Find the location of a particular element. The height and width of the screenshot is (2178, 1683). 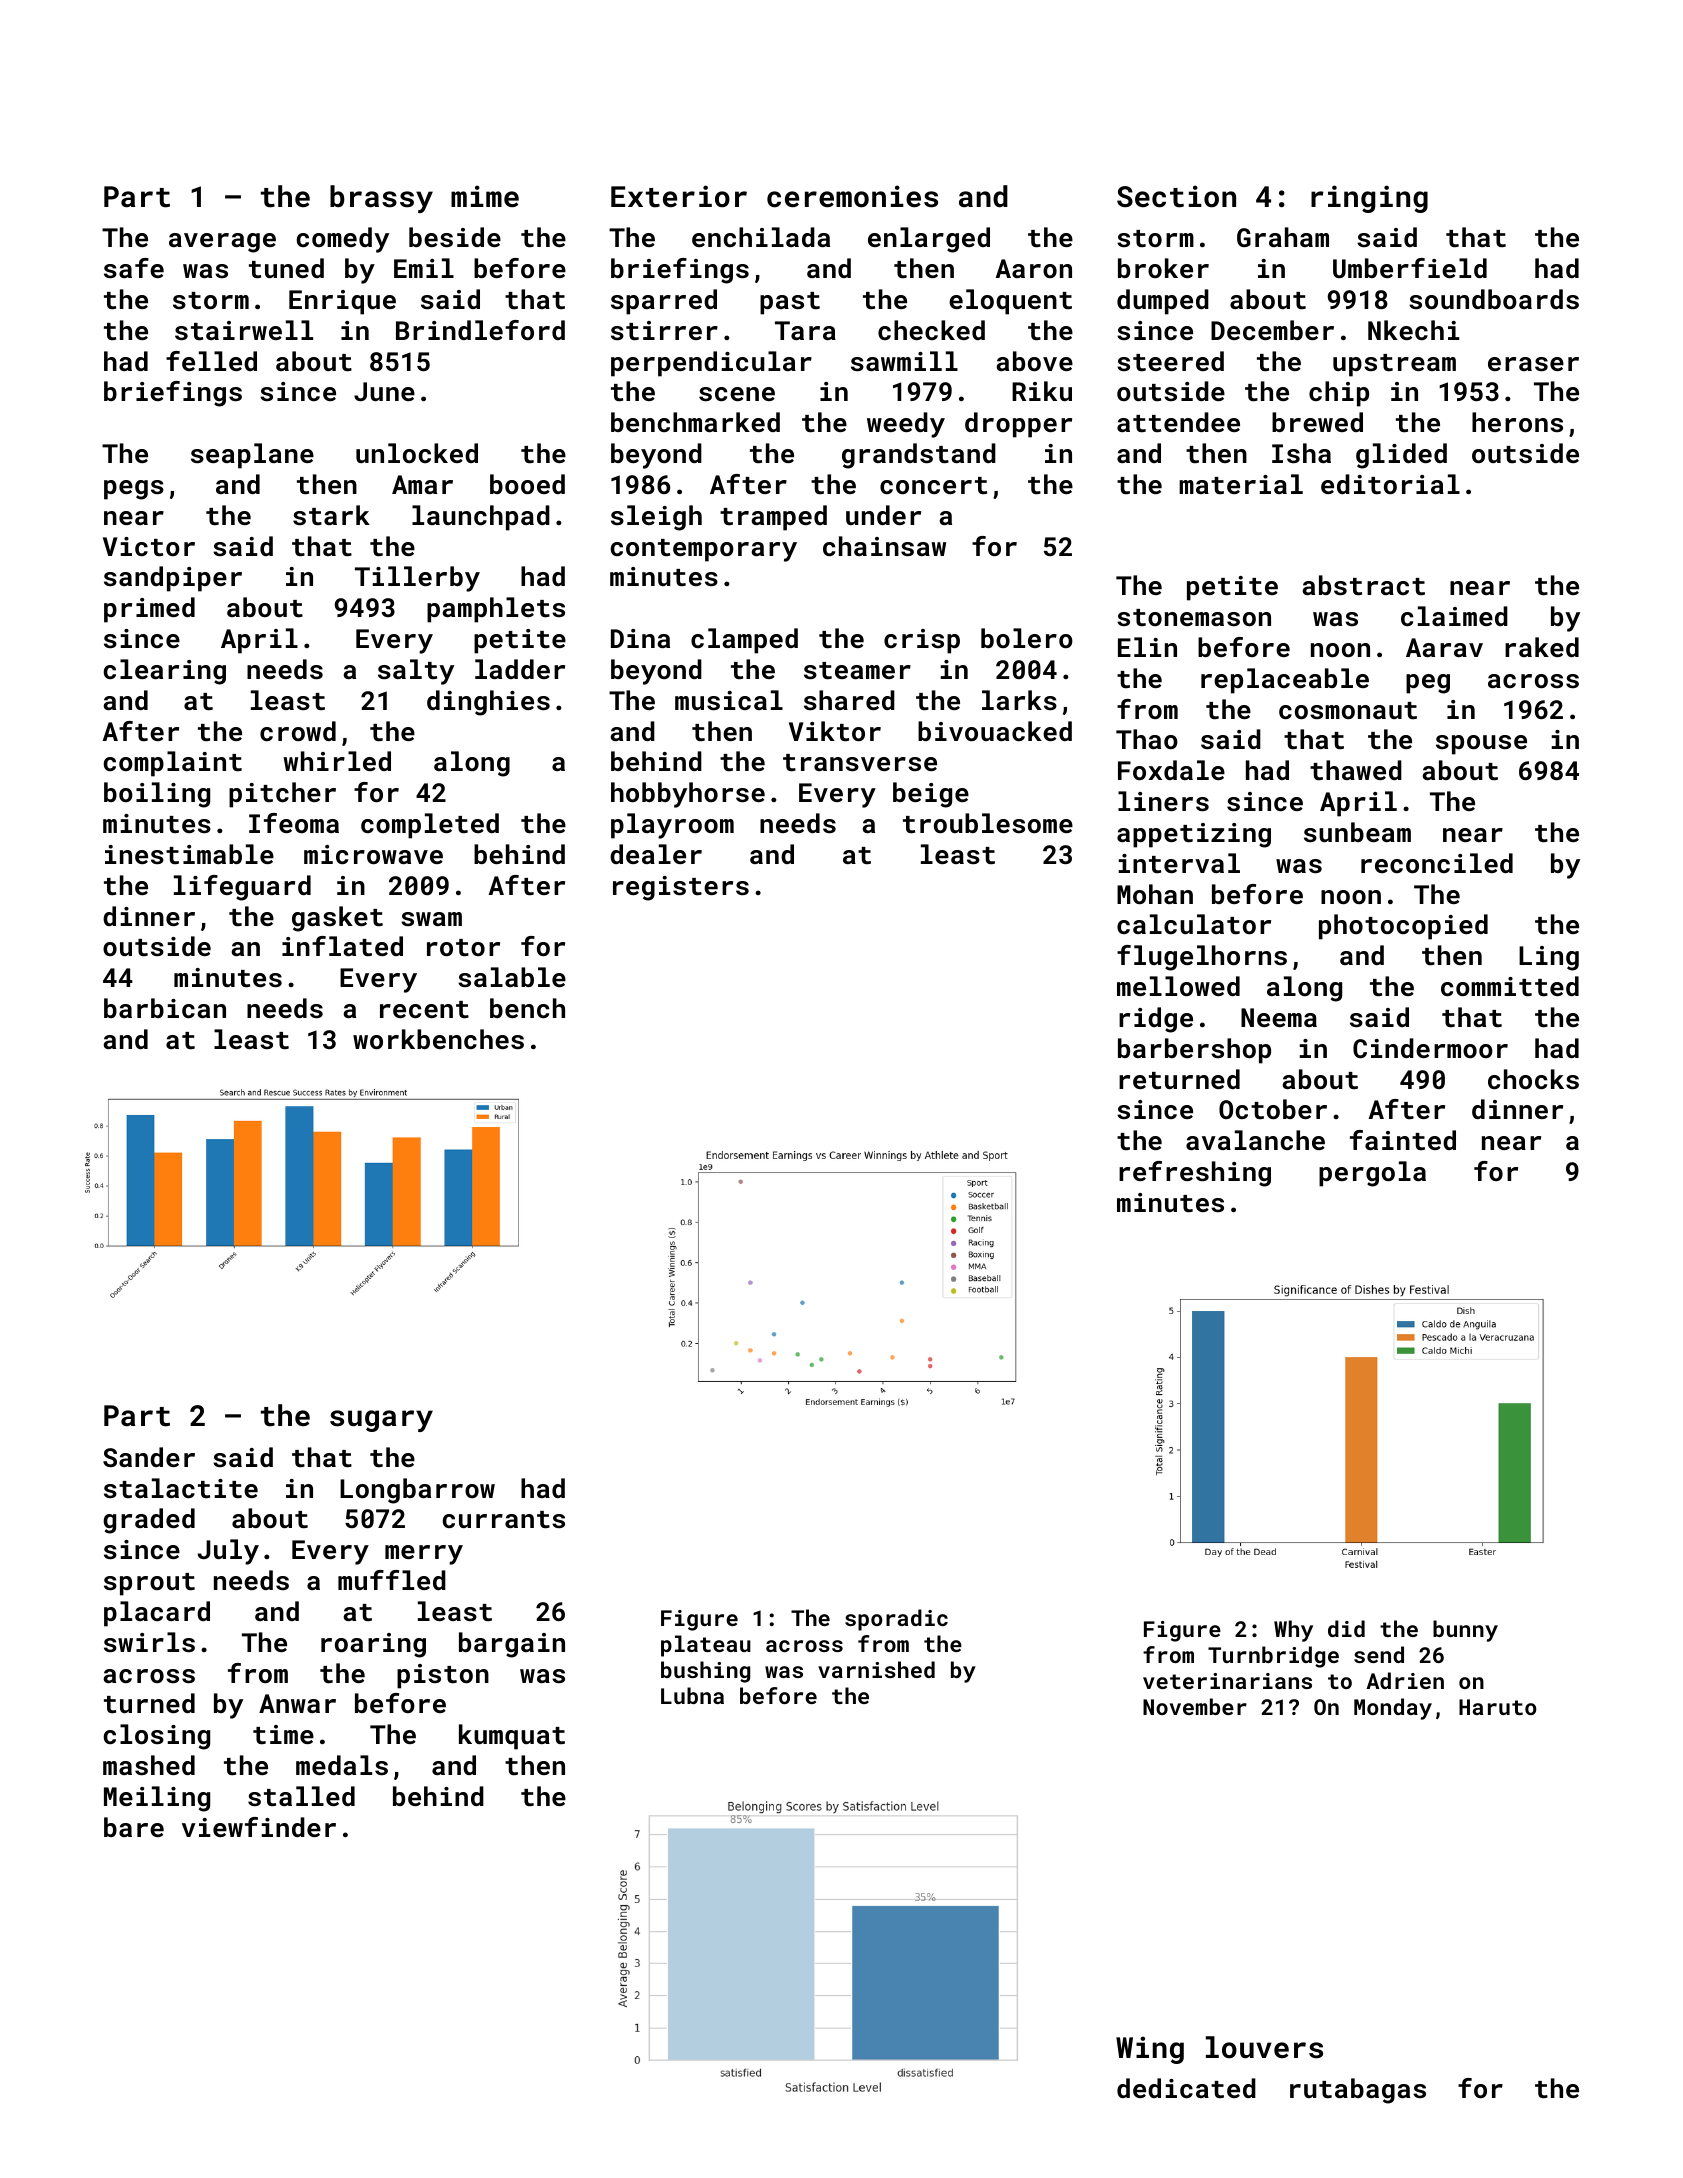

bare is located at coordinates (134, 1827).
